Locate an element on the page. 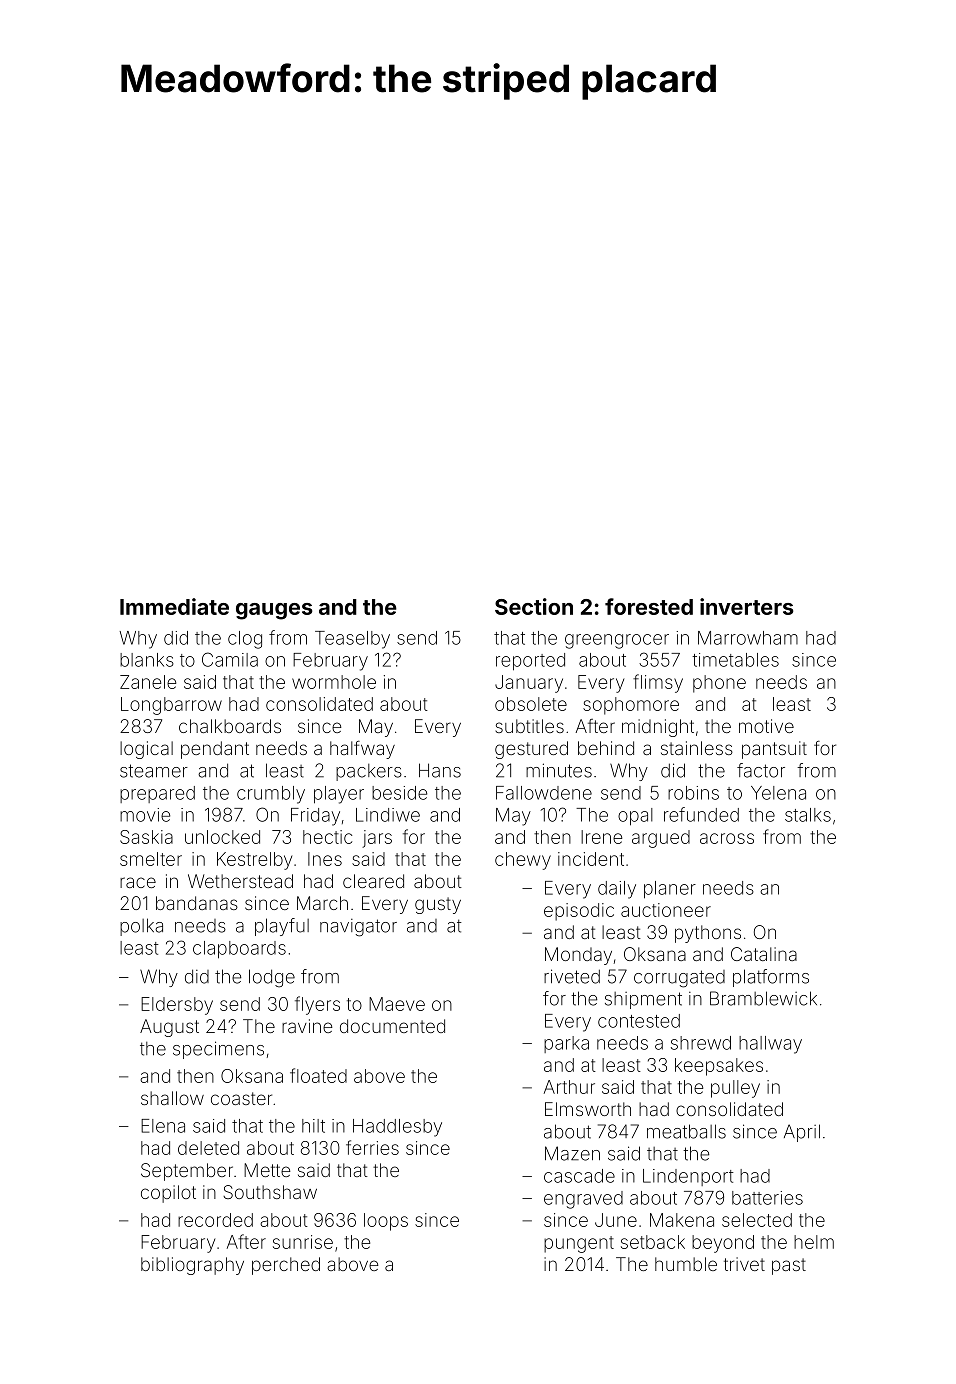 Image resolution: width=956 pixels, height=1384 pixels. bibliography is located at coordinates (192, 1266).
